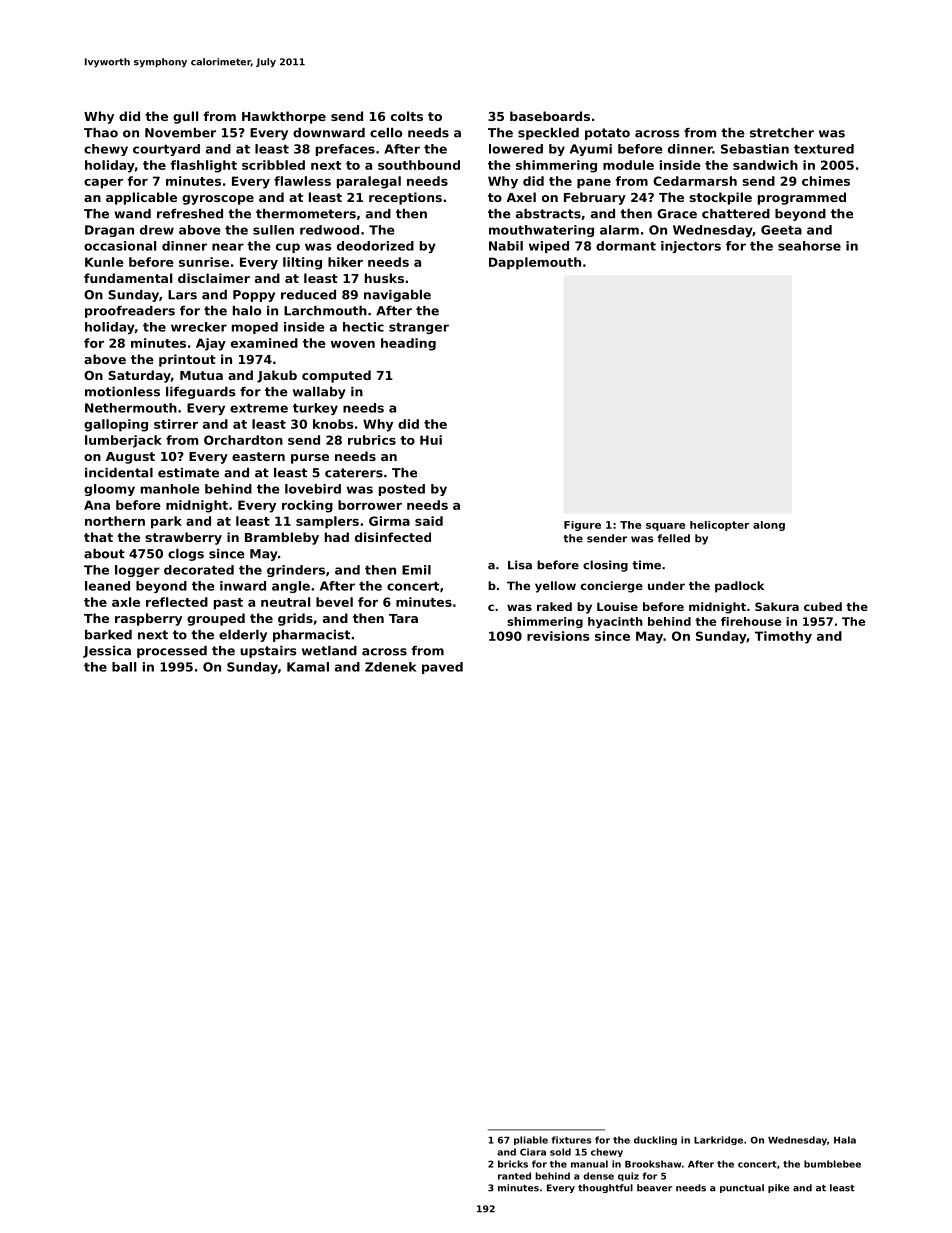  Describe the element at coordinates (531, 1140) in the screenshot. I see `pliable` at that location.
